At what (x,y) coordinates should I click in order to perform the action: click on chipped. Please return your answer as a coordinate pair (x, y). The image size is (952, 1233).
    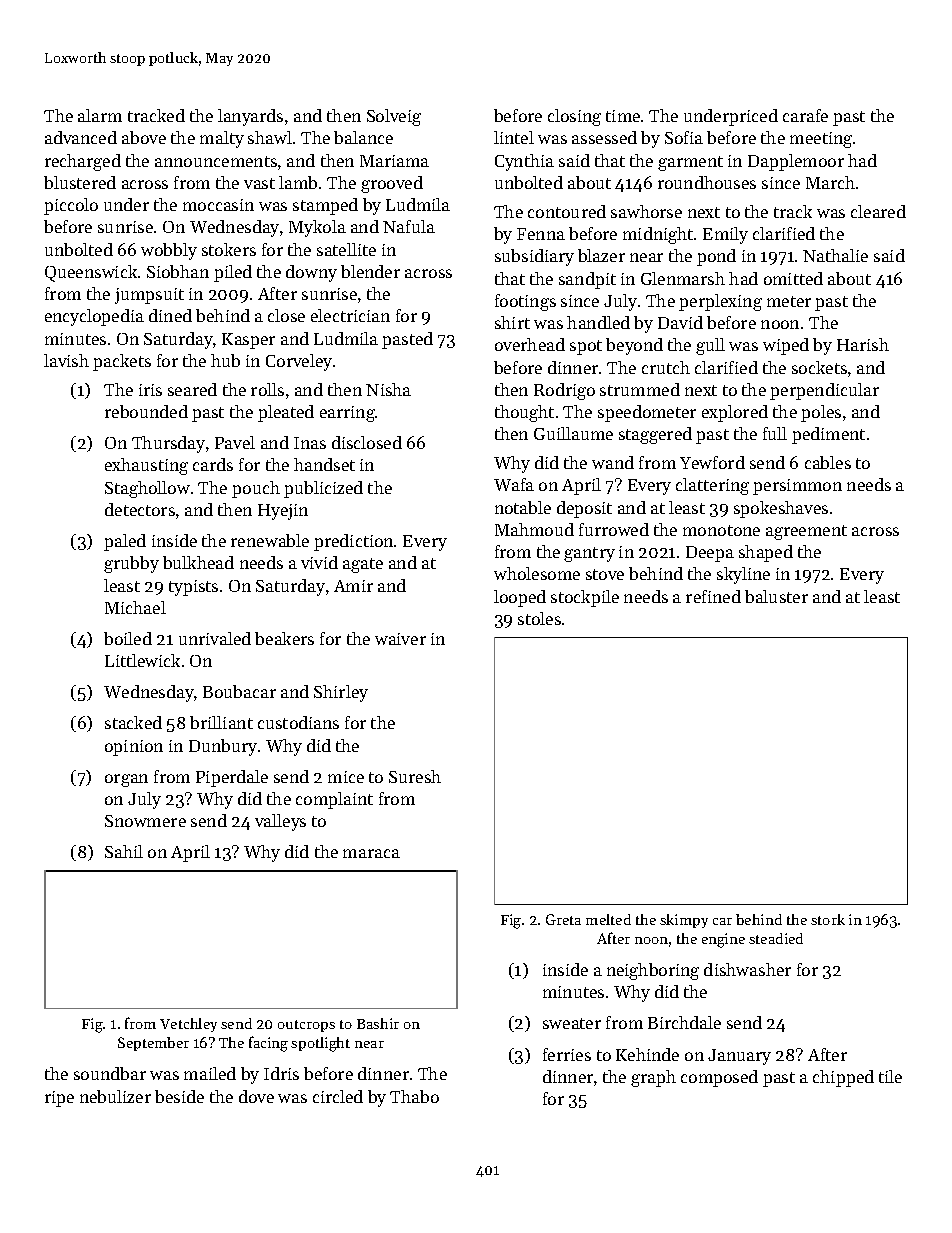
    Looking at the image, I should click on (843, 1078).
